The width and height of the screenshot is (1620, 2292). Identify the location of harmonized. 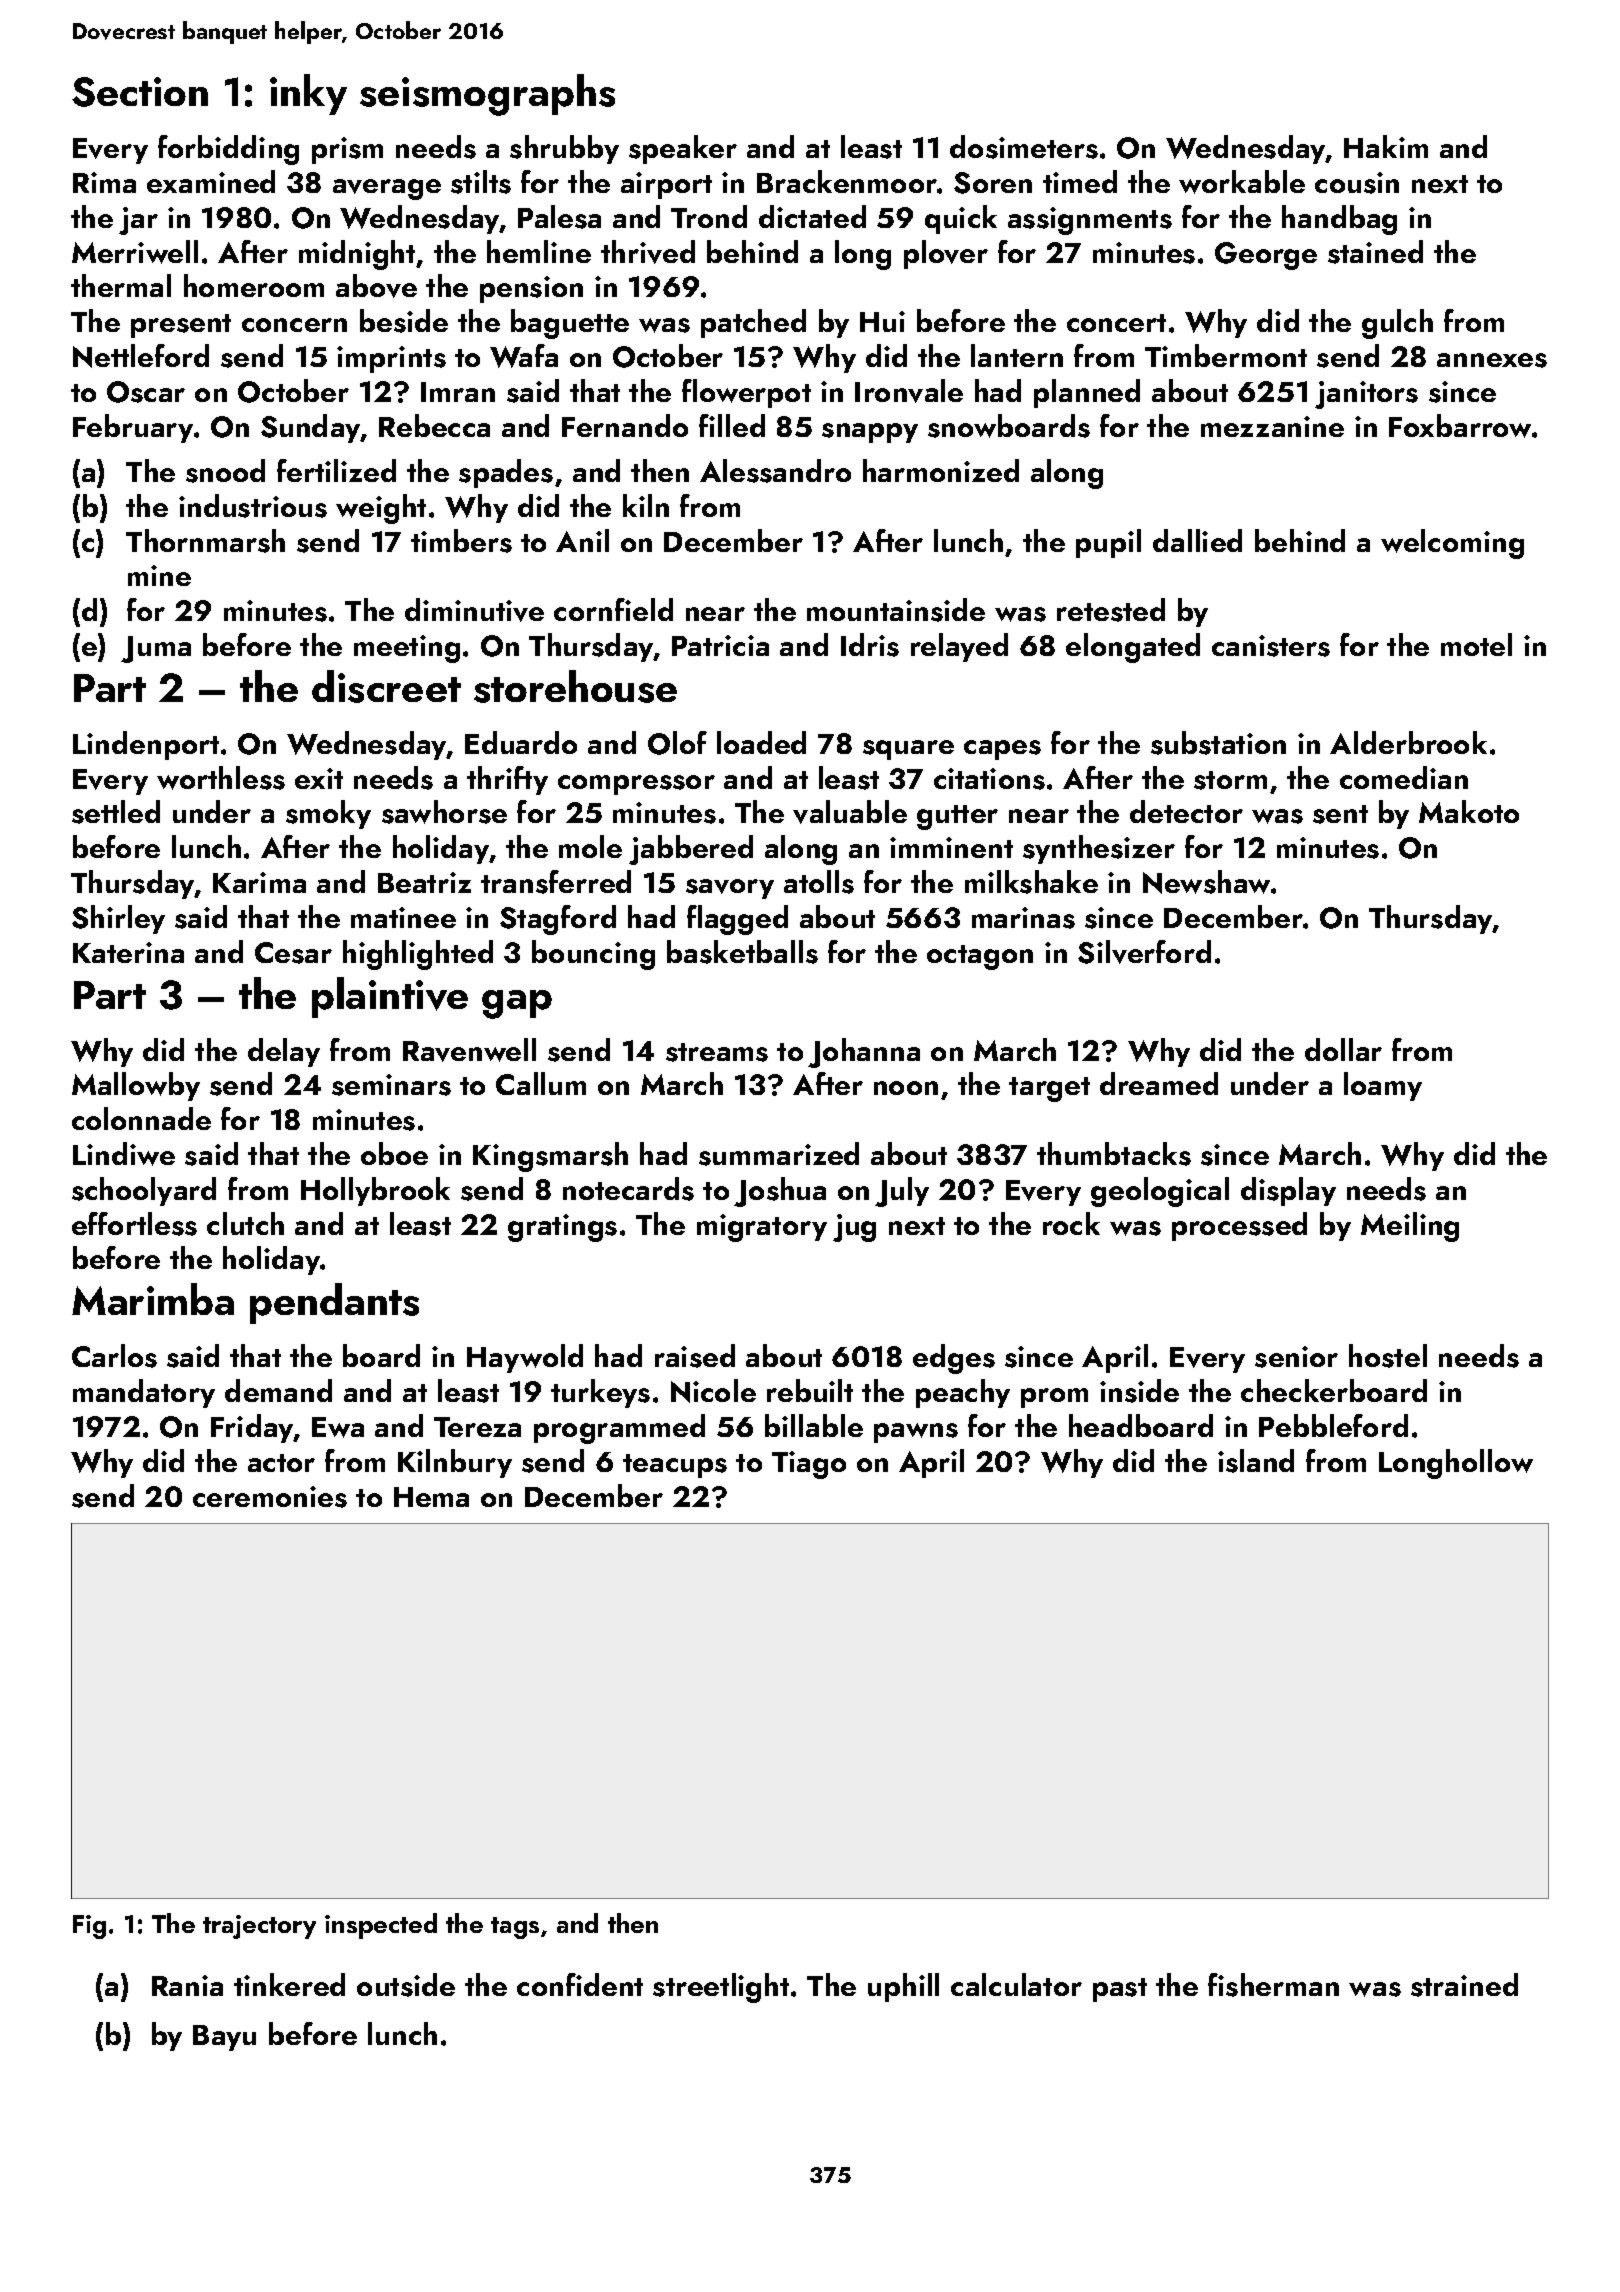
(941, 470).
